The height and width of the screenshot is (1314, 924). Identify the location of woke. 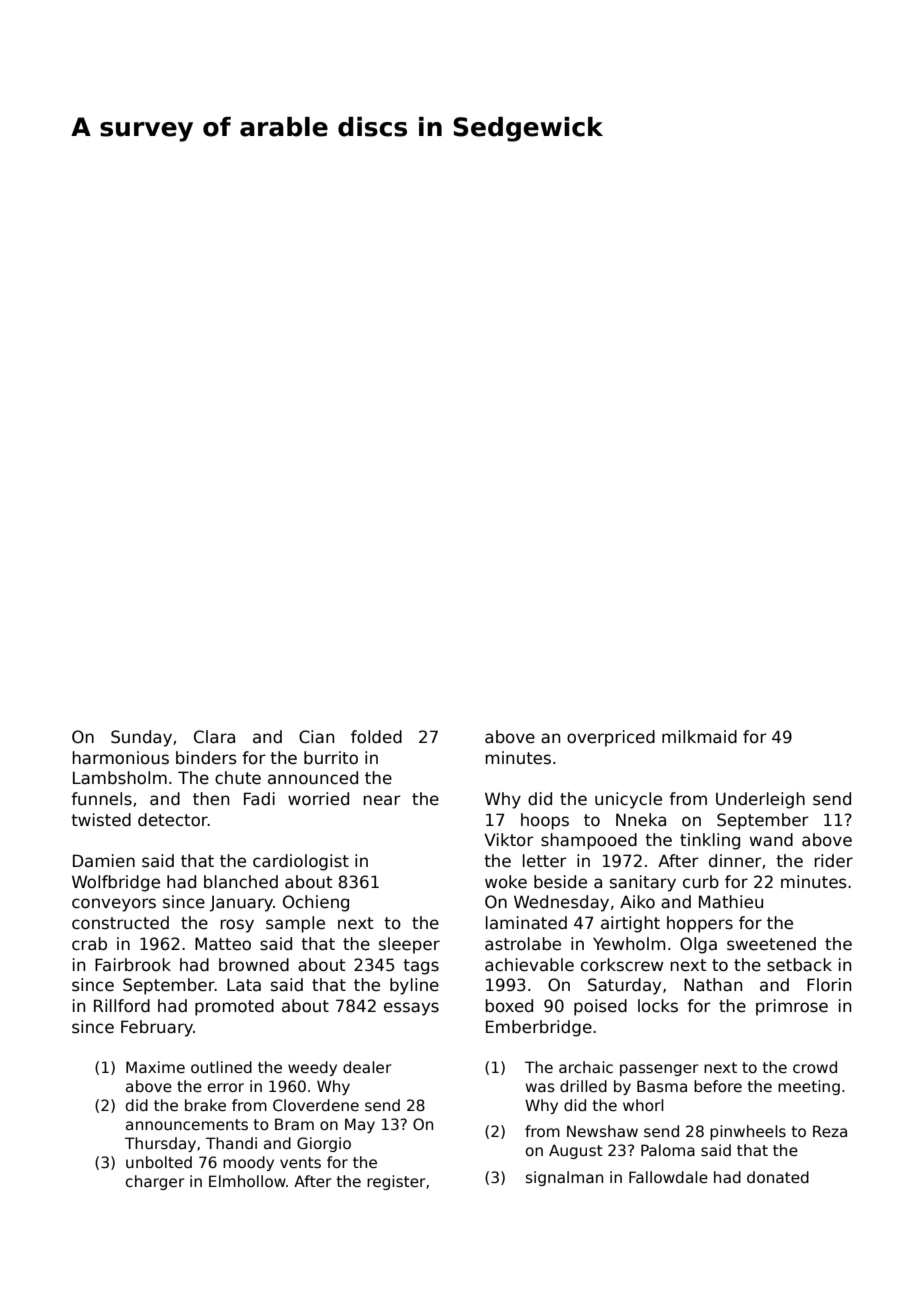
(506, 882).
